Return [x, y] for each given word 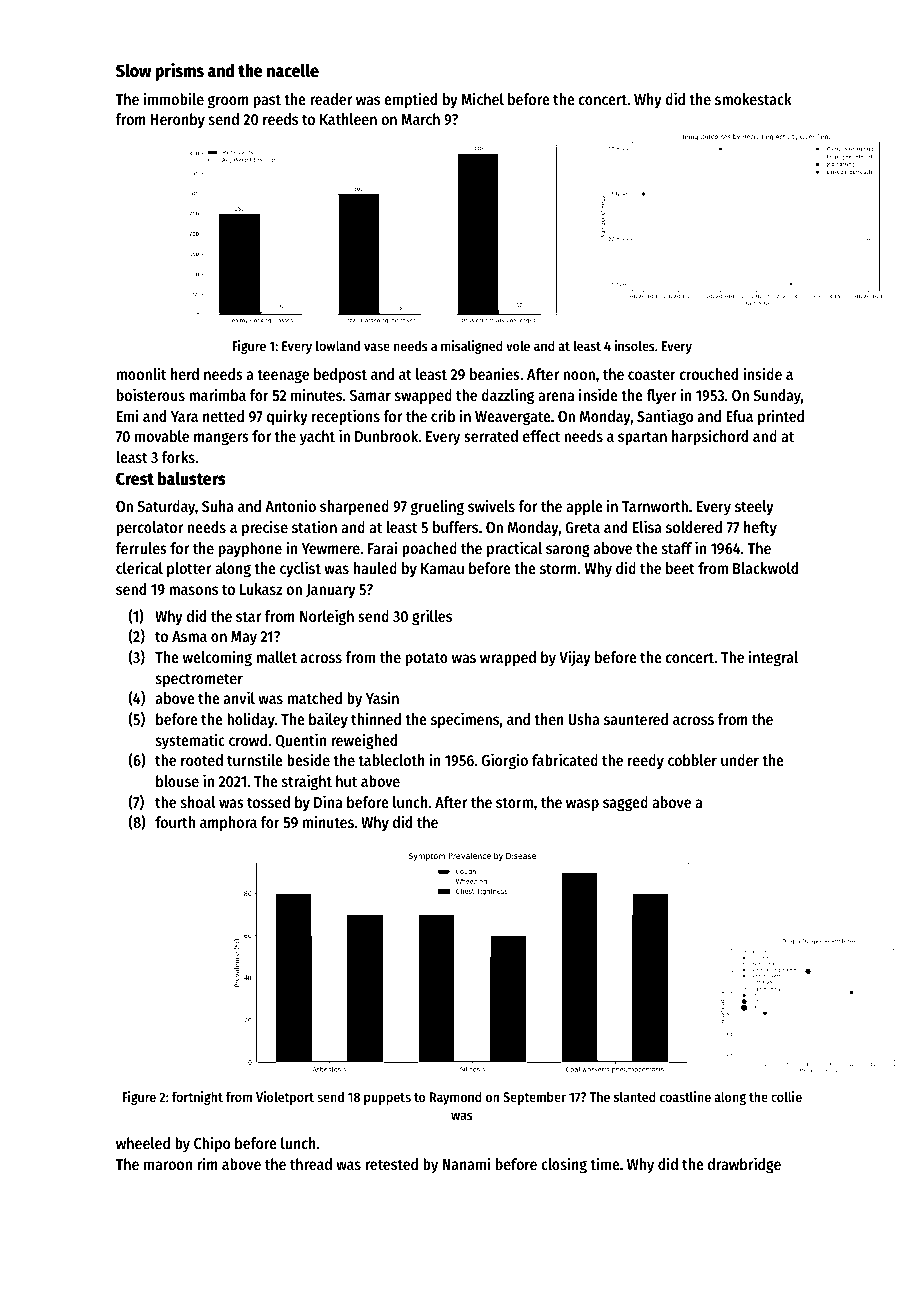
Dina [328, 801]
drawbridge [744, 1165]
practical [514, 549]
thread [311, 1164]
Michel [482, 98]
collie [786, 1096]
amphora [228, 824]
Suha [218, 506]
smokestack [753, 99]
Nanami [467, 1163]
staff [677, 548]
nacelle [293, 70]
